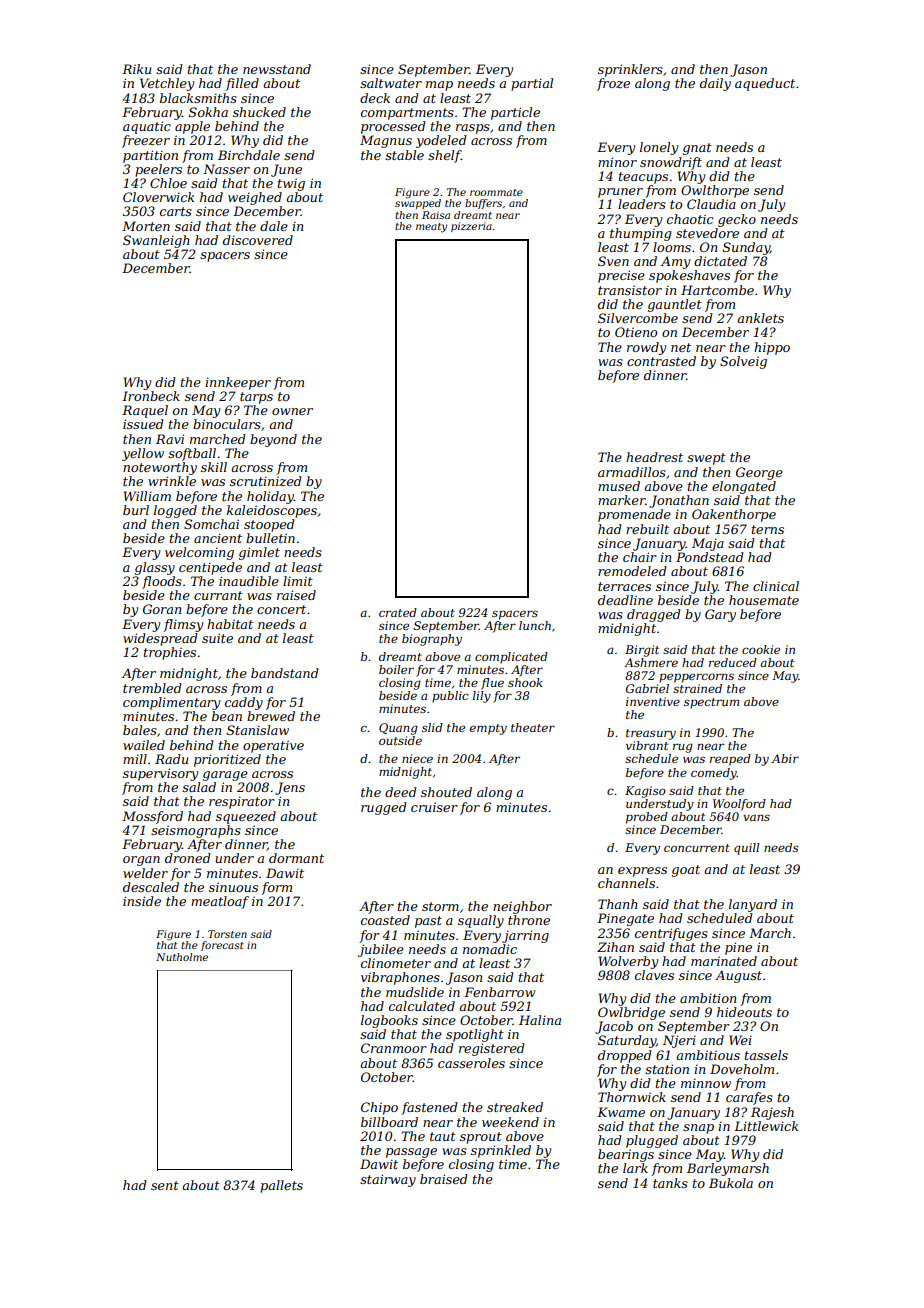 This image has height=1308, width=924. I want to click on logbooks, so click(389, 1021).
